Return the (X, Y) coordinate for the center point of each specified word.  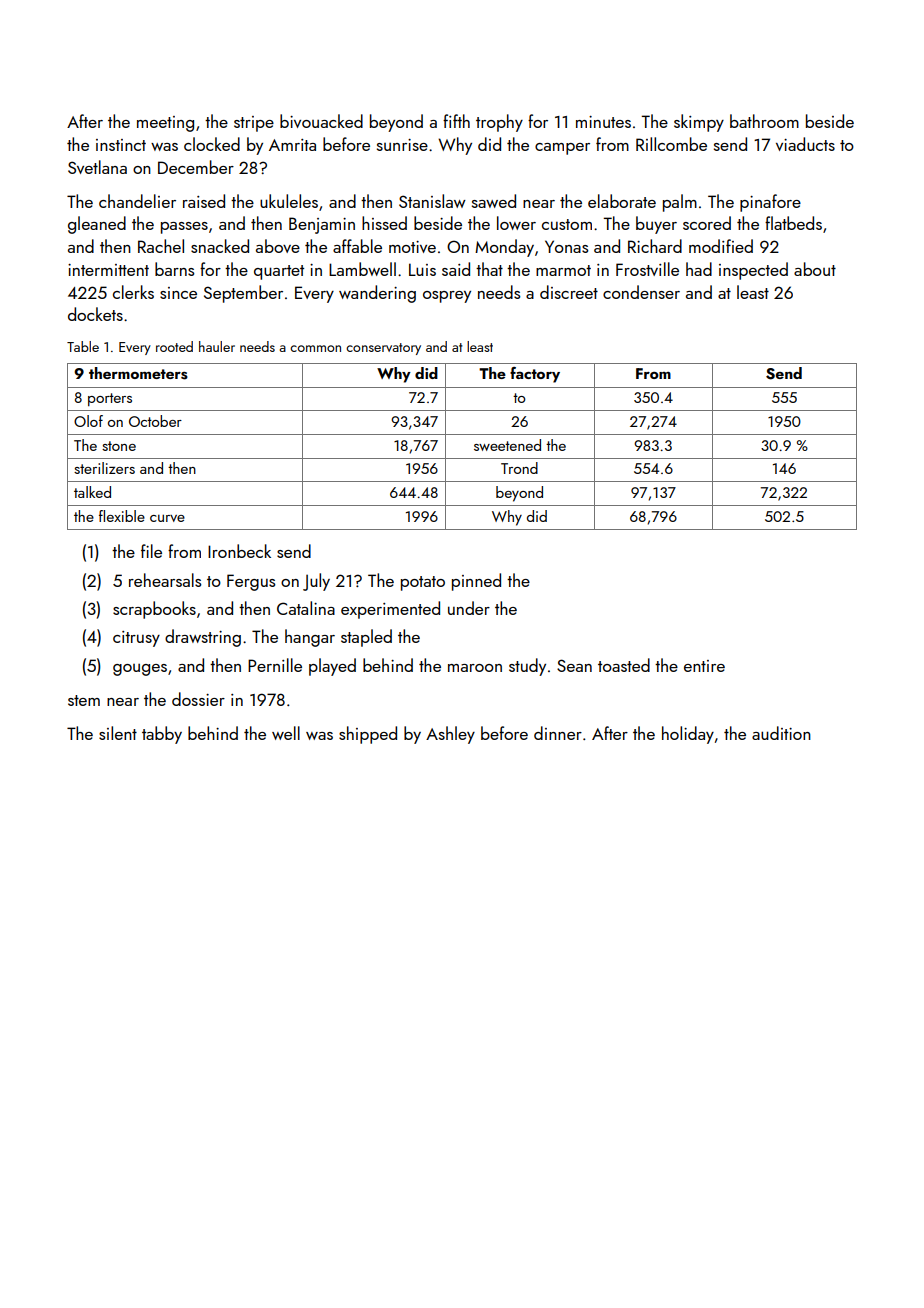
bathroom (764, 121)
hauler (217, 346)
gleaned (97, 225)
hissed (384, 223)
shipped (368, 735)
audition (781, 733)
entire (704, 666)
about (815, 269)
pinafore (770, 203)
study (527, 667)
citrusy (136, 639)
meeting (165, 124)
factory (535, 375)
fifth (456, 121)
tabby (162, 735)
